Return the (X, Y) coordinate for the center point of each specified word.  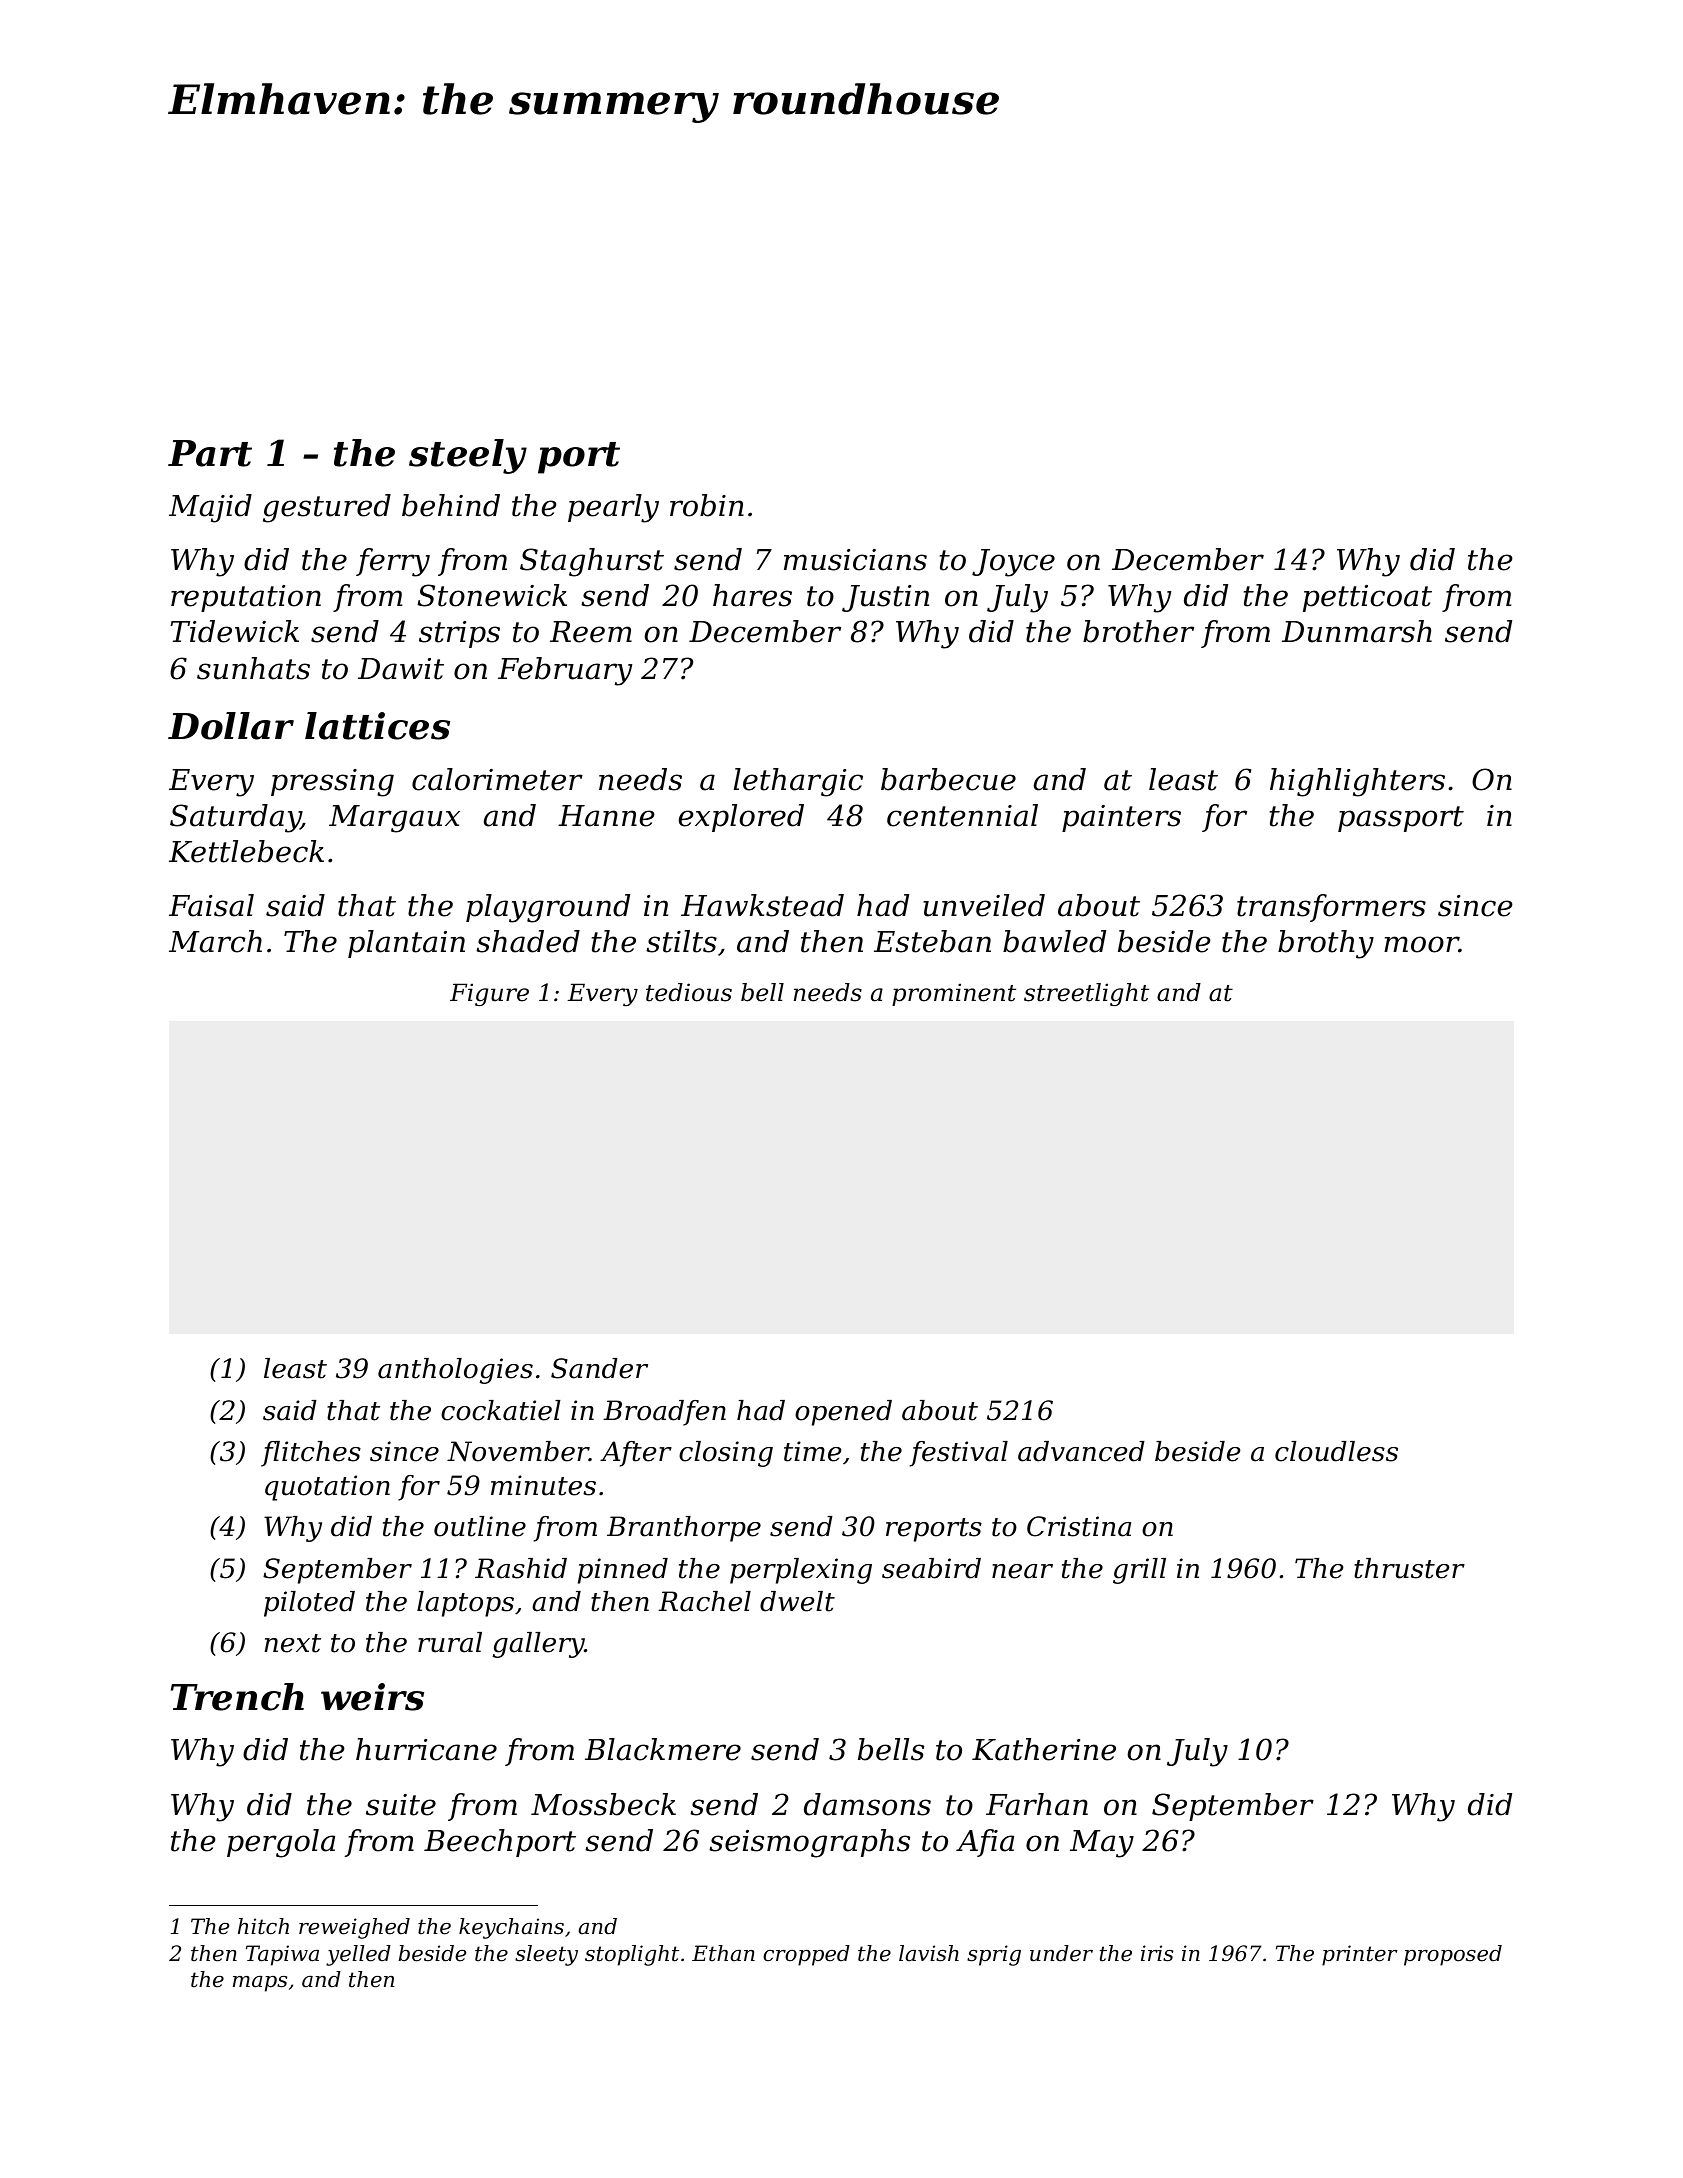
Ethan (723, 1953)
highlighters (1357, 782)
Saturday (235, 818)
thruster (1409, 1568)
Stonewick (492, 595)
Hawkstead (762, 905)
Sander (599, 1368)
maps (260, 1984)
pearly (613, 508)
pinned (623, 1571)
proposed (1453, 1955)
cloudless (1336, 1451)
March (215, 941)
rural (450, 1642)
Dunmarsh (1357, 631)
